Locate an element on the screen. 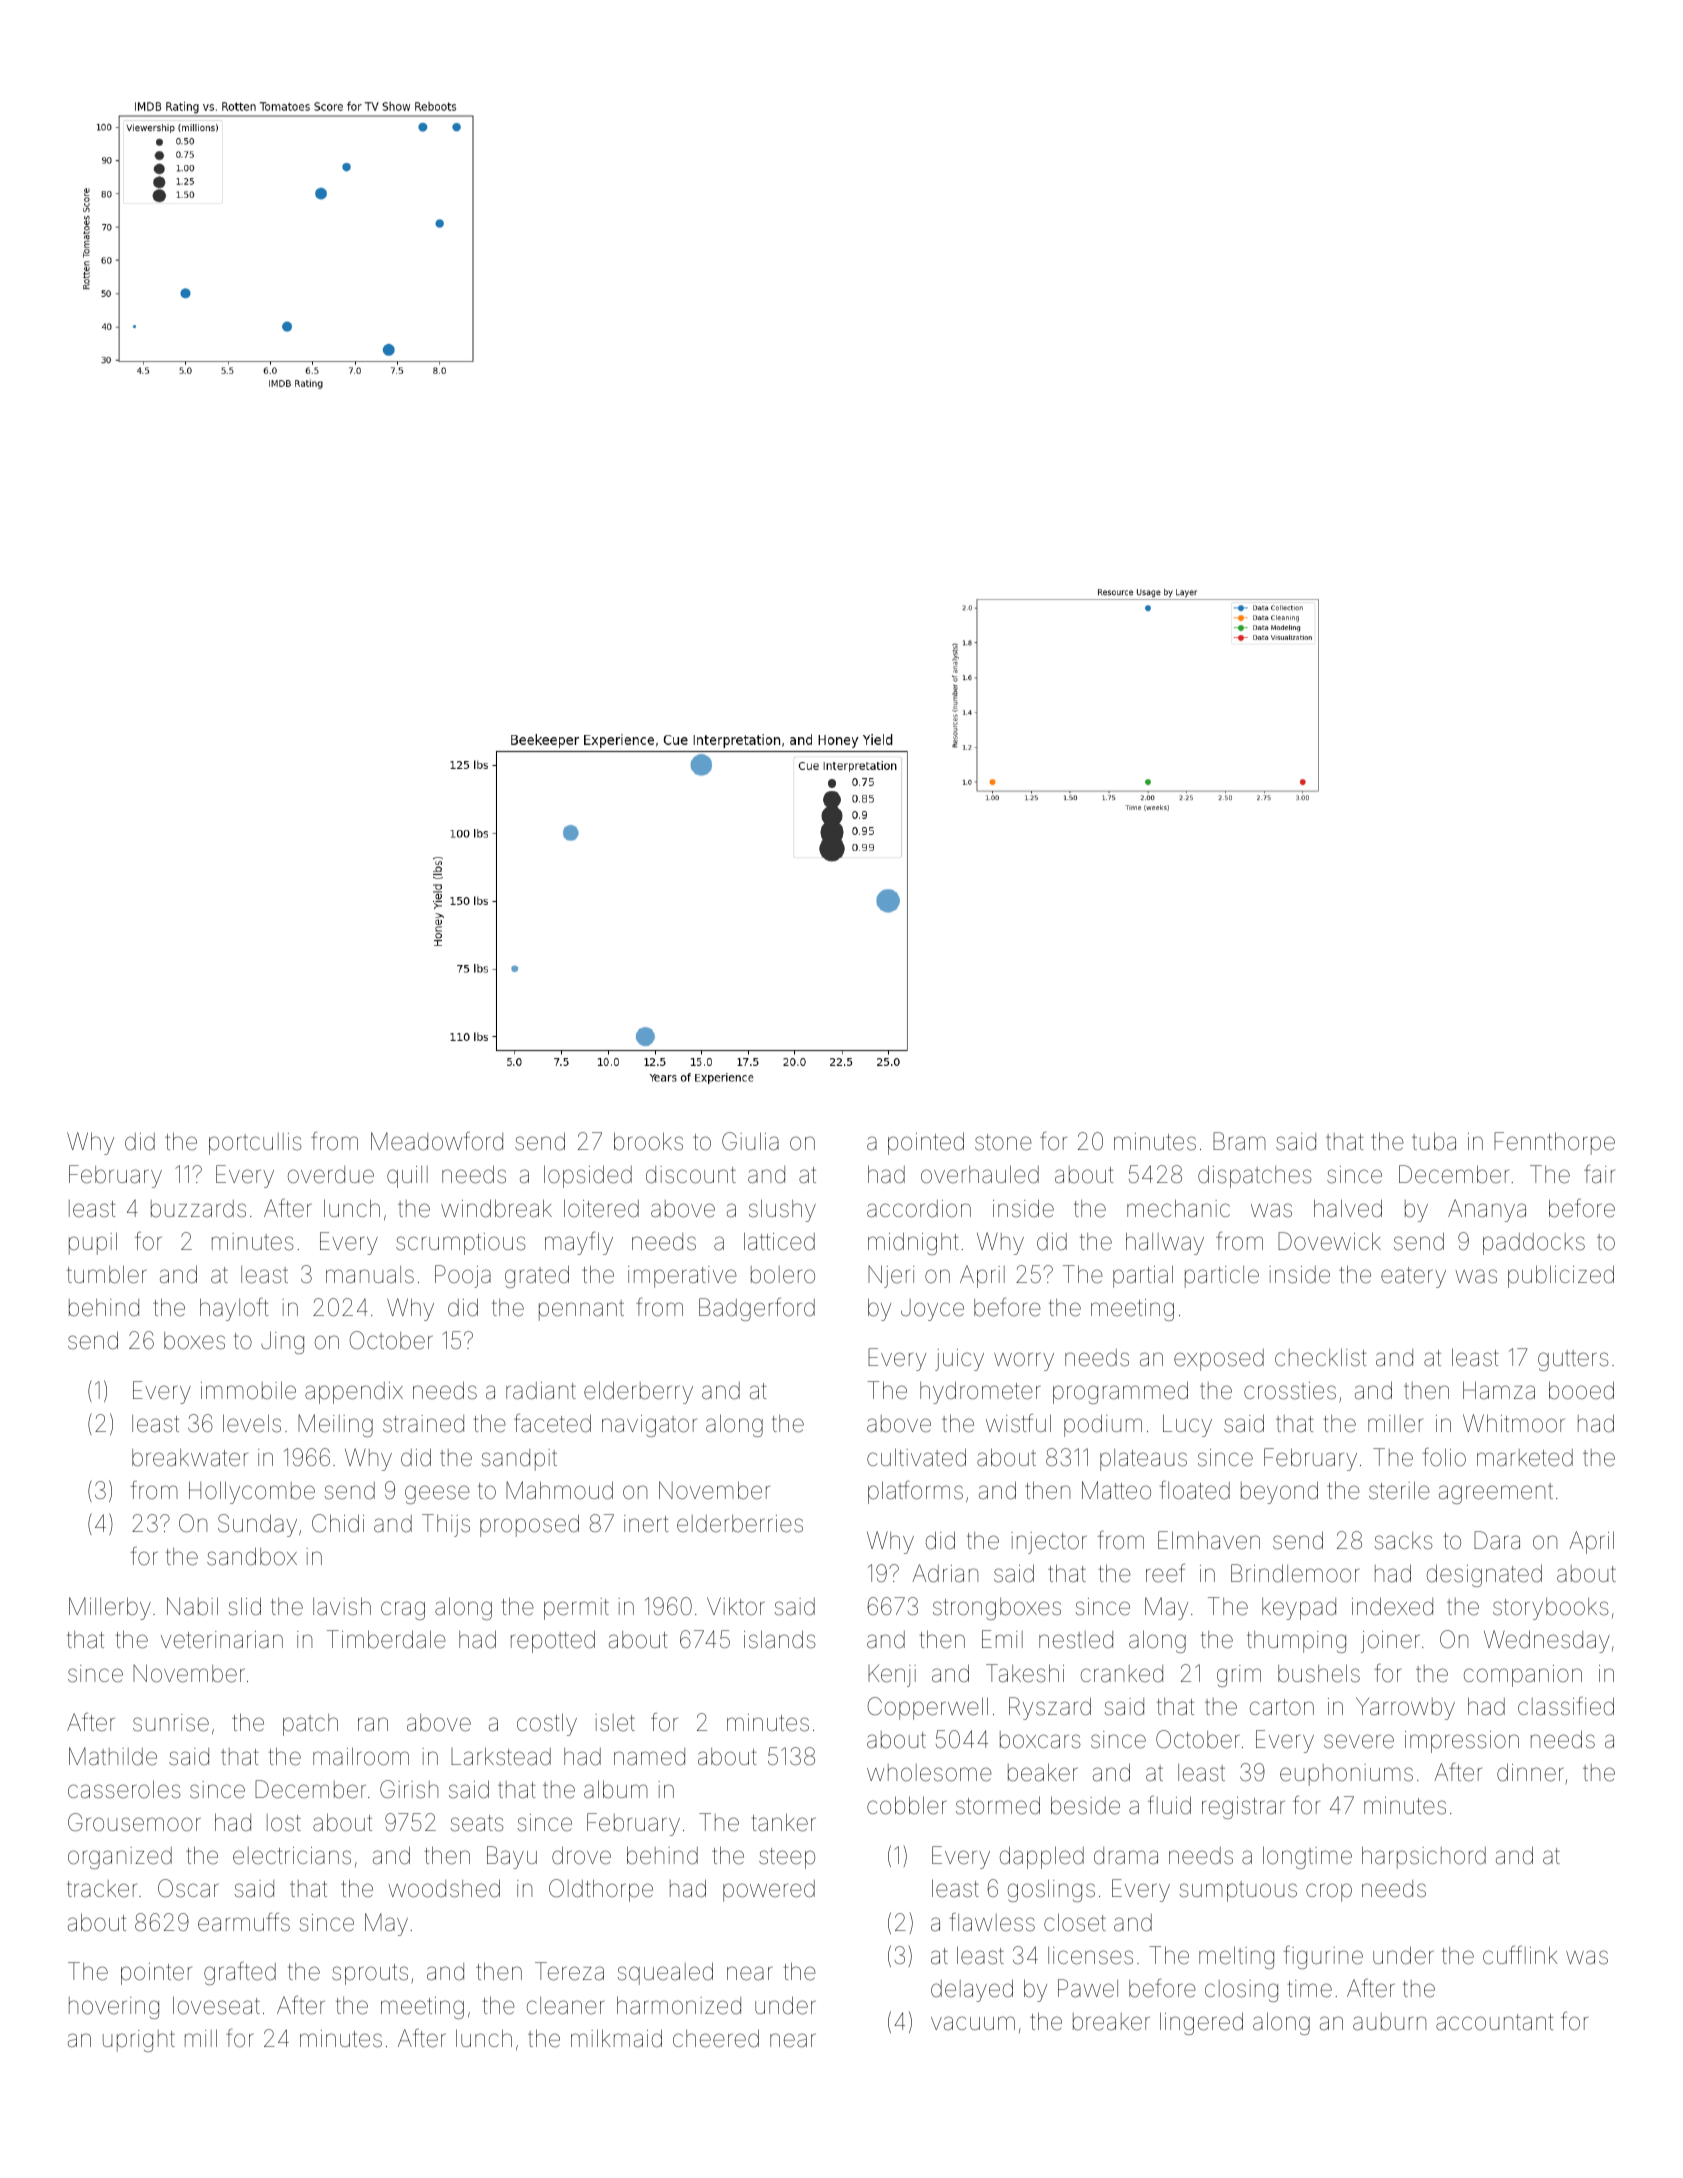  veterinarian is located at coordinates (222, 1640).
